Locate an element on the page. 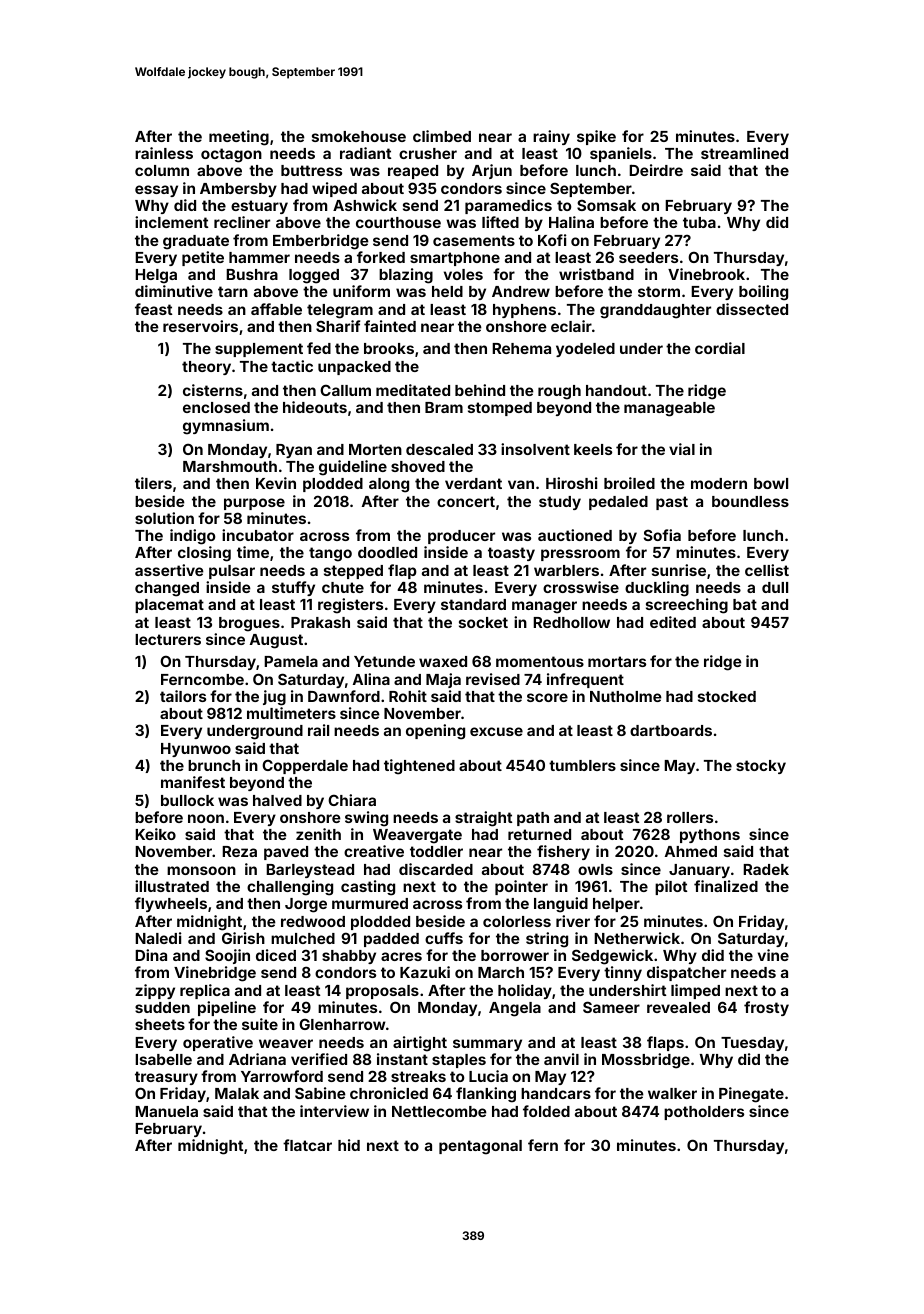 The height and width of the image is (1314, 924). Radek is located at coordinates (766, 869).
